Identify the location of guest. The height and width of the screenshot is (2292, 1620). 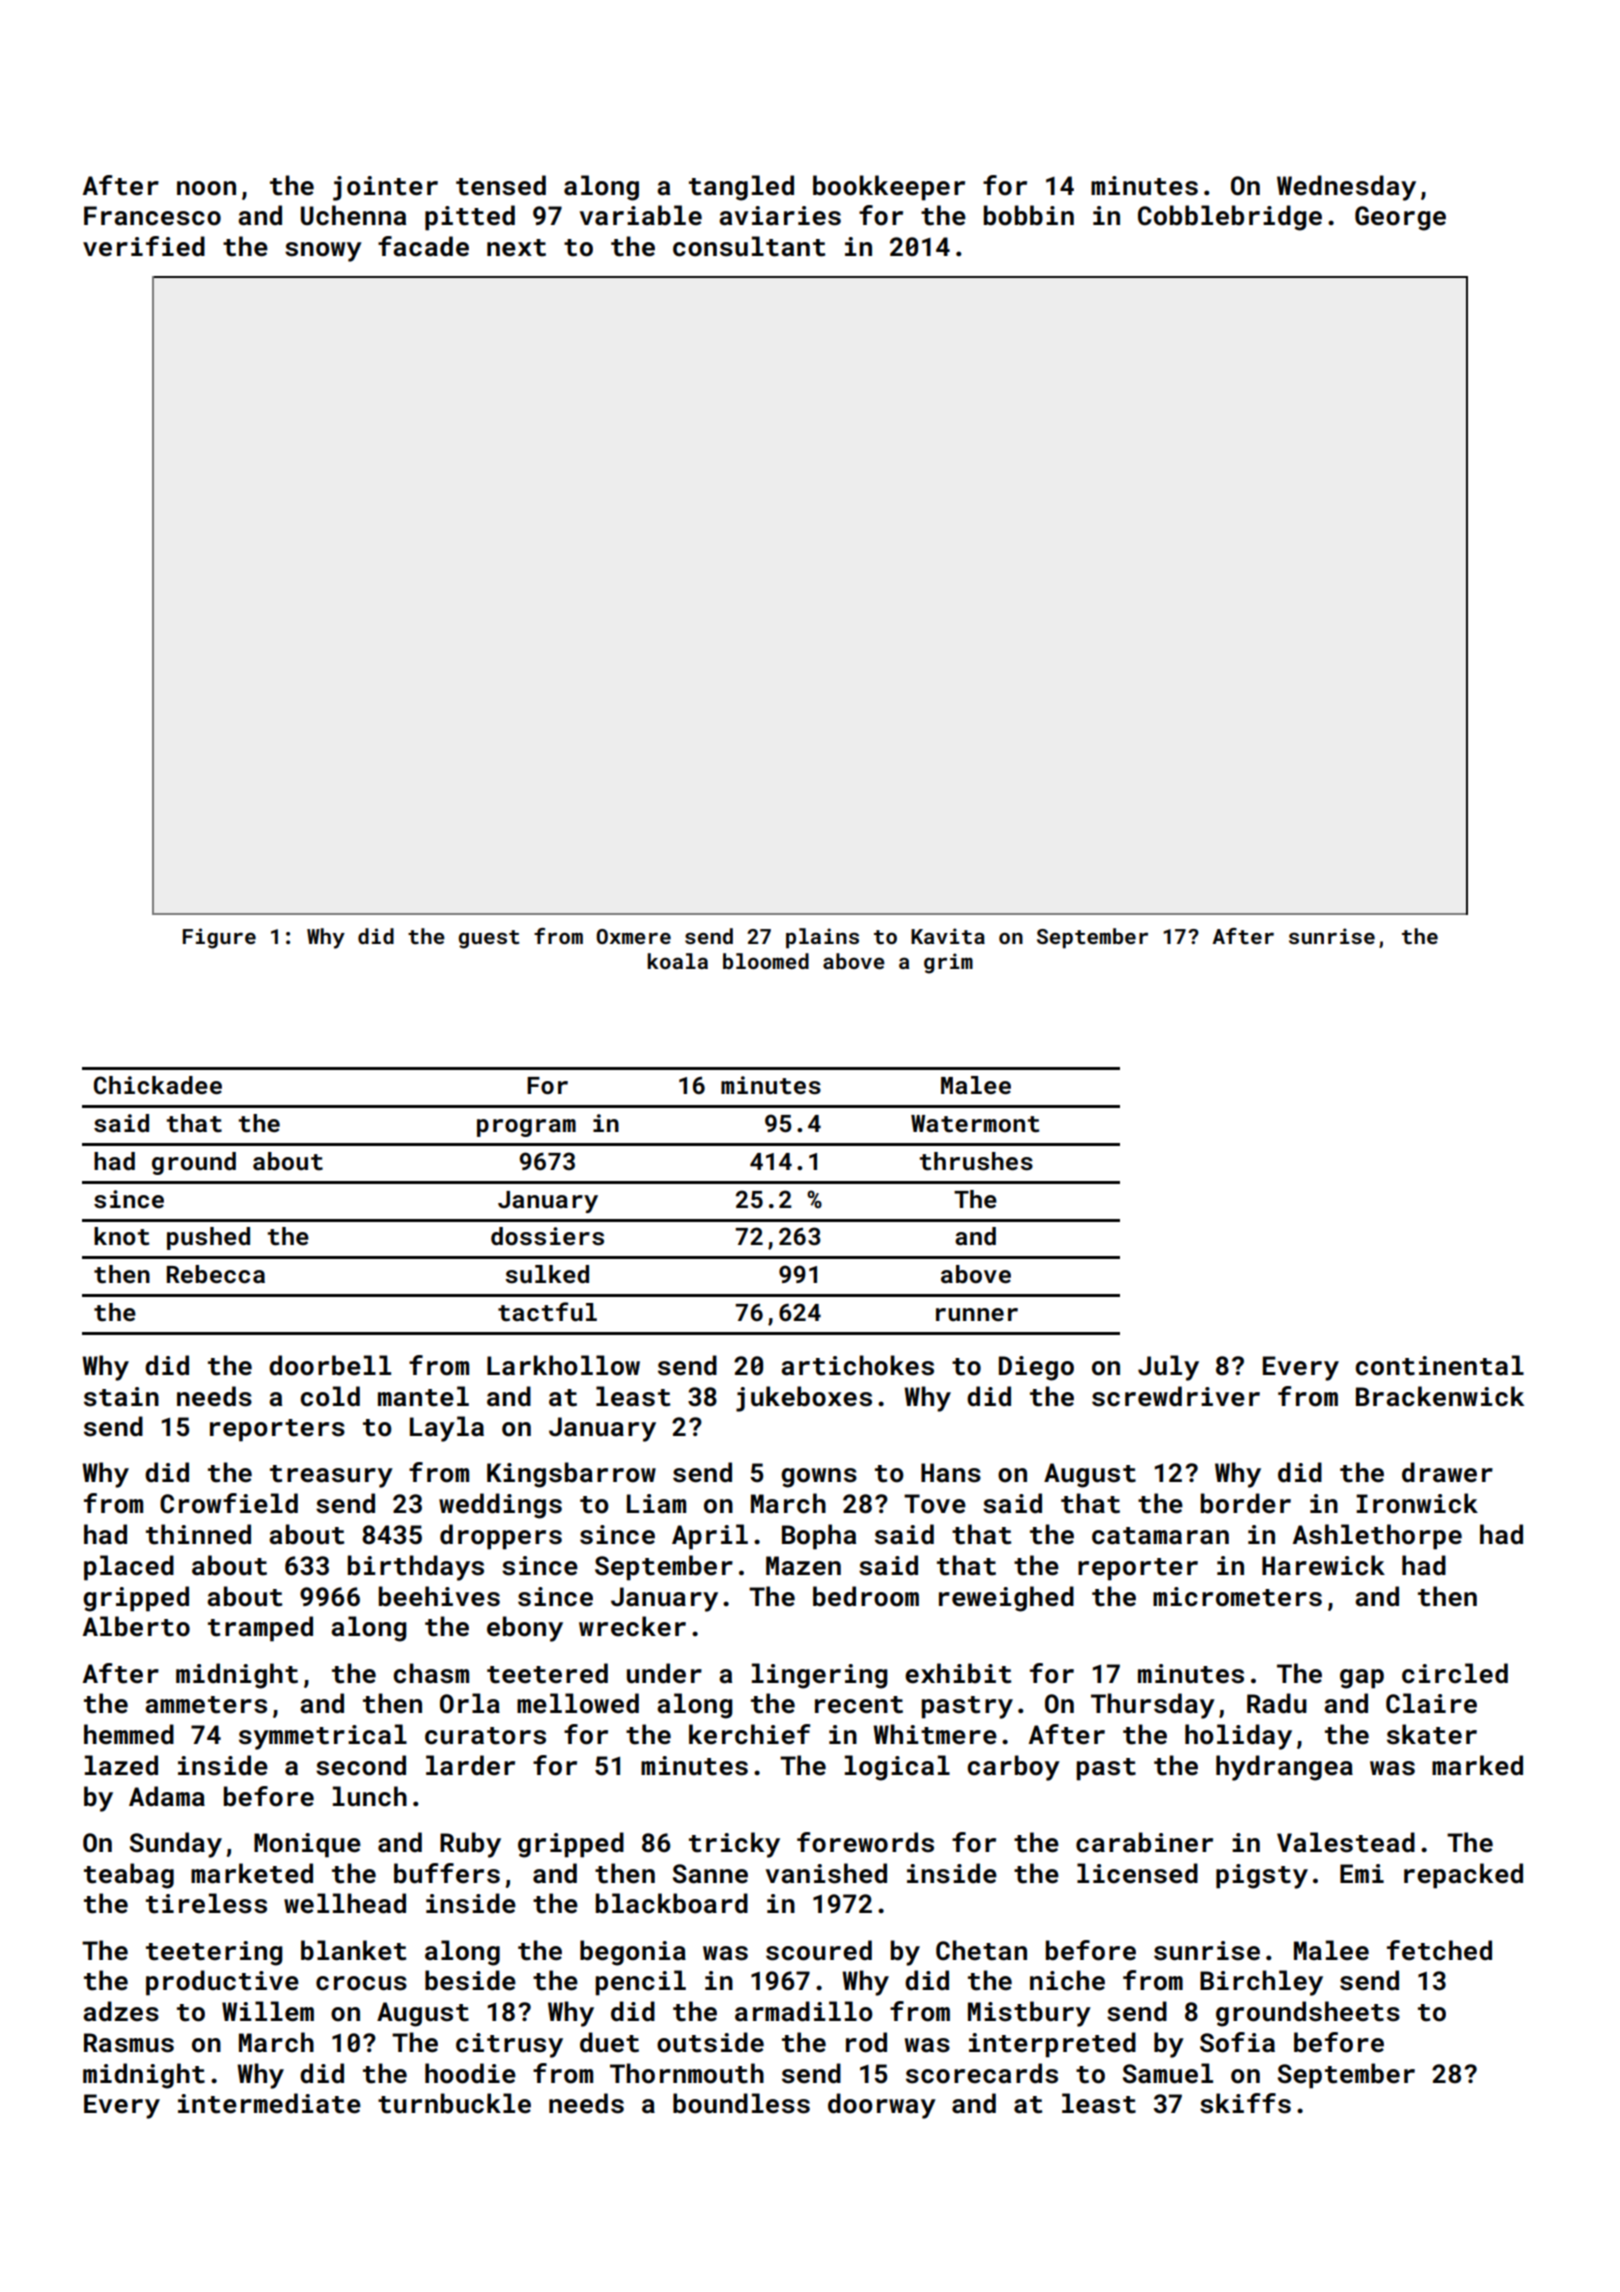
(488, 939).
